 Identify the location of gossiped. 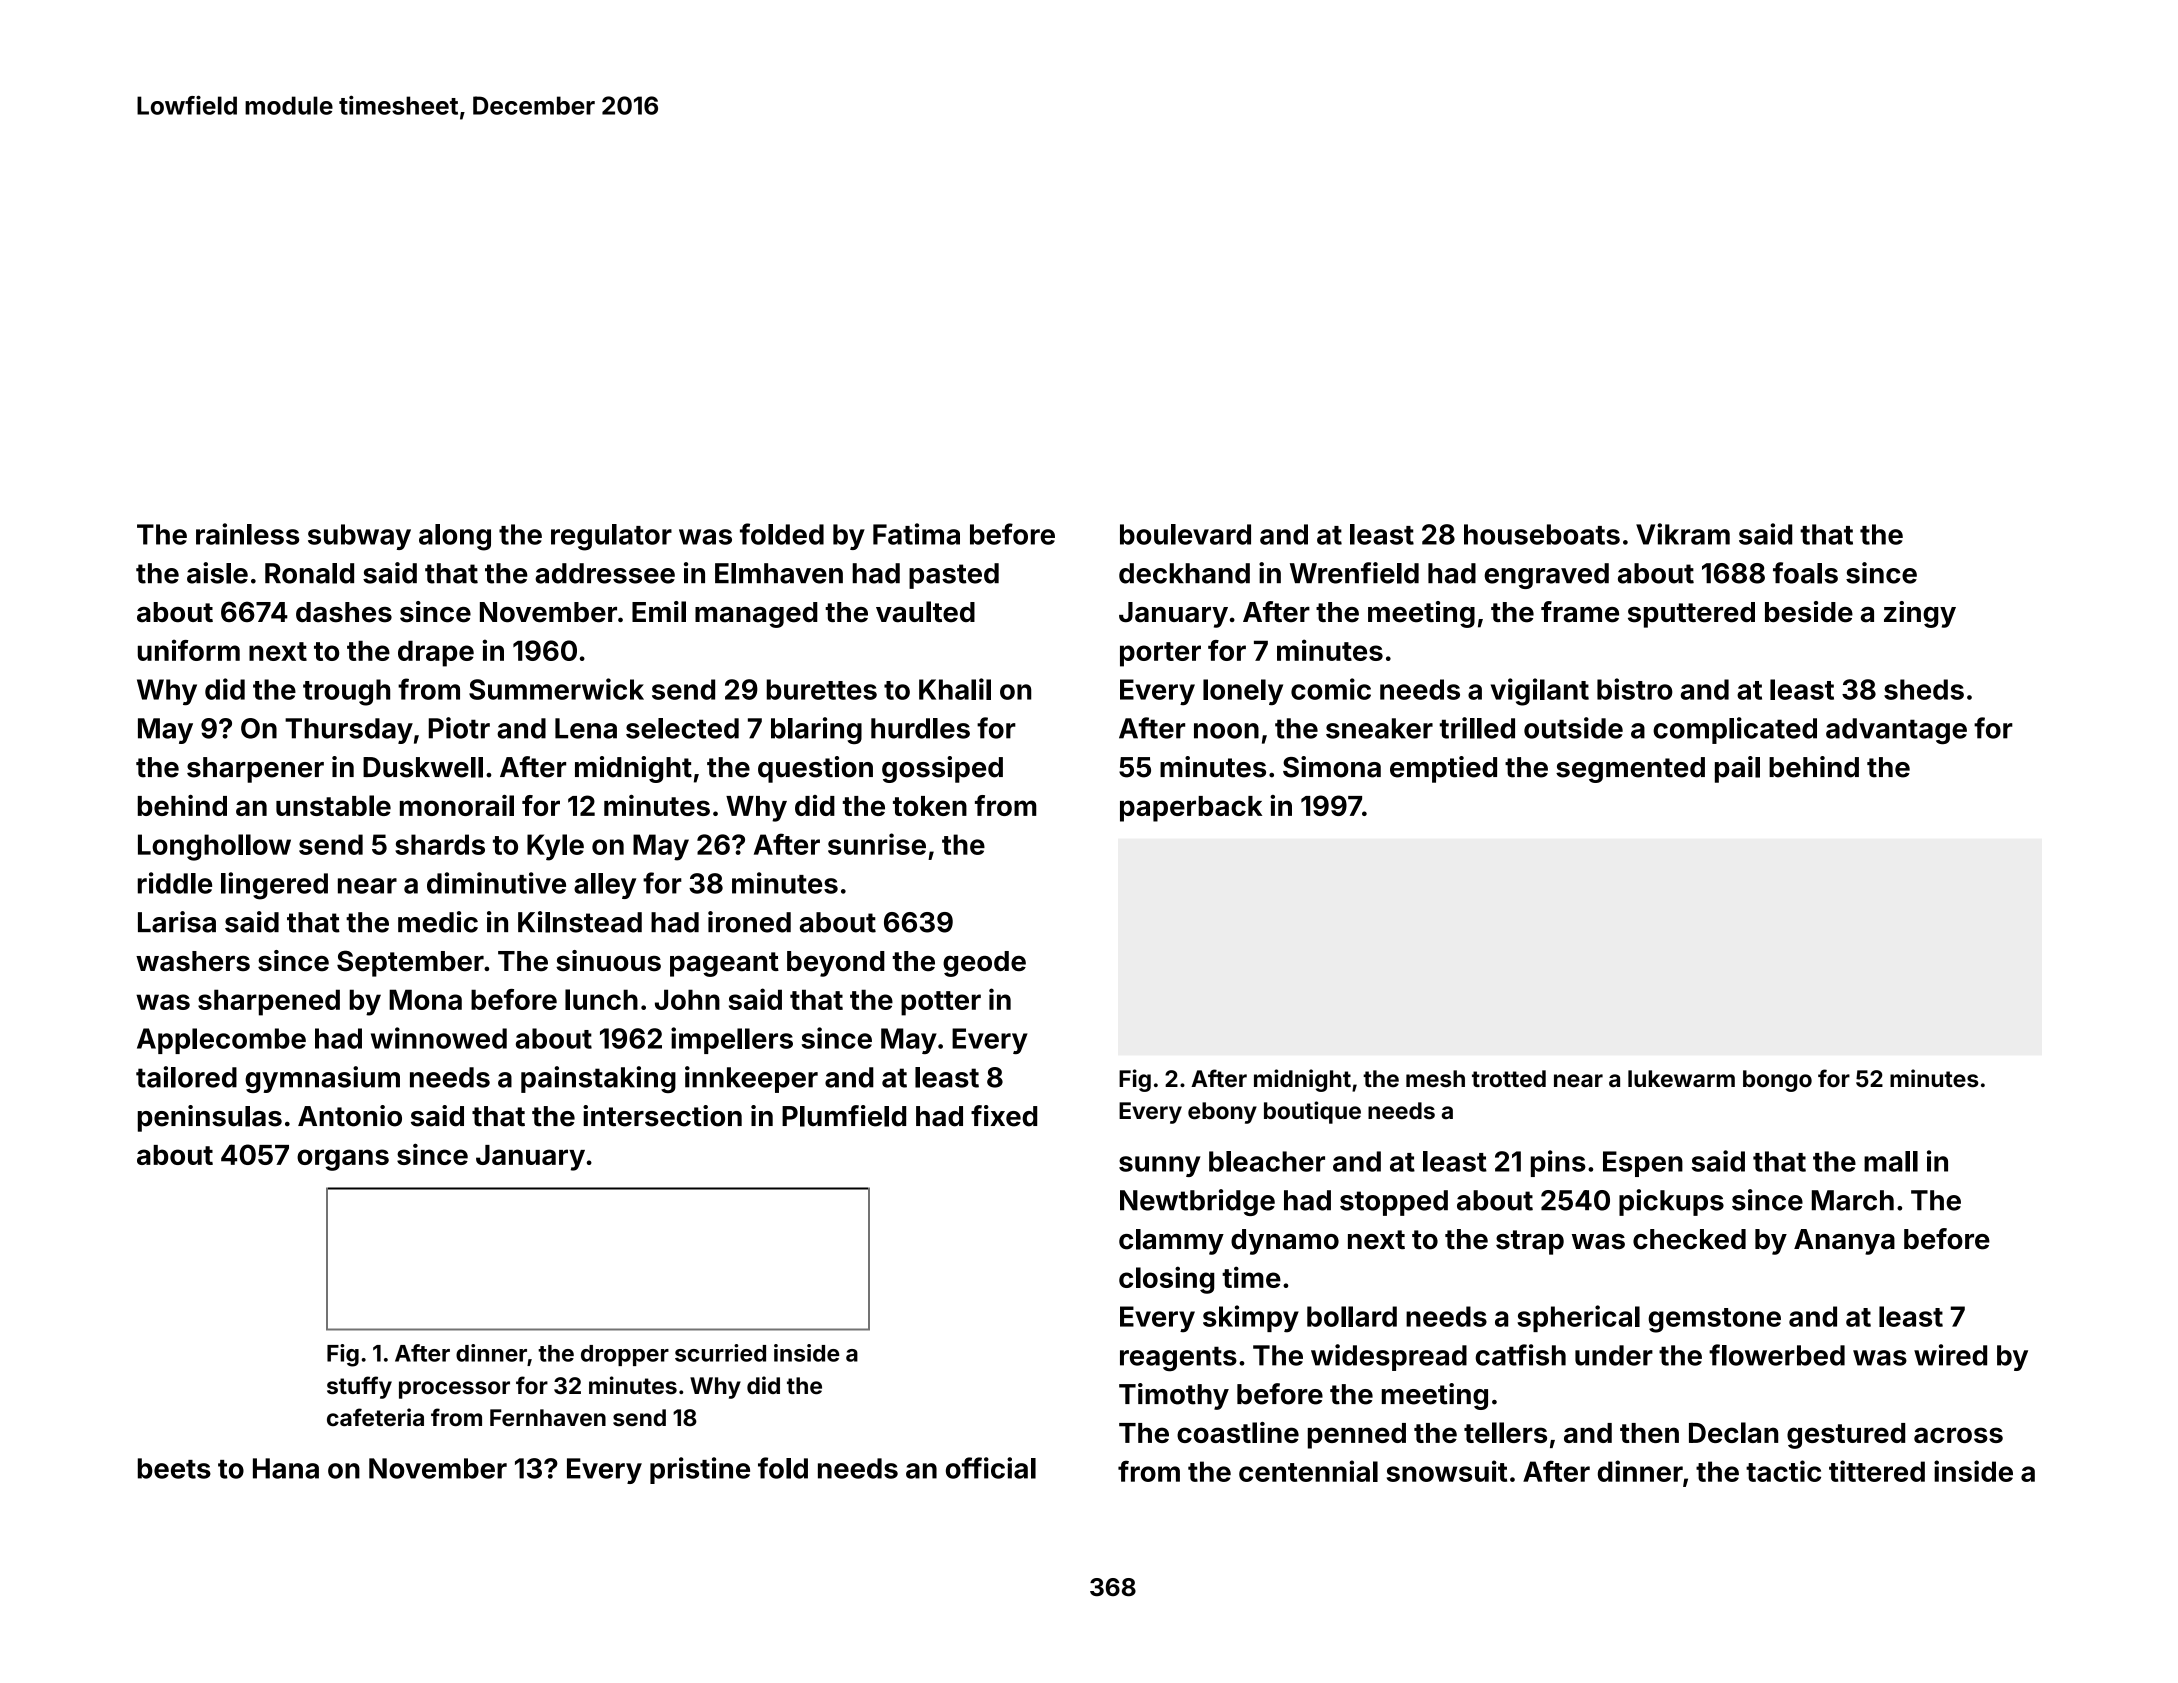
(942, 769).
